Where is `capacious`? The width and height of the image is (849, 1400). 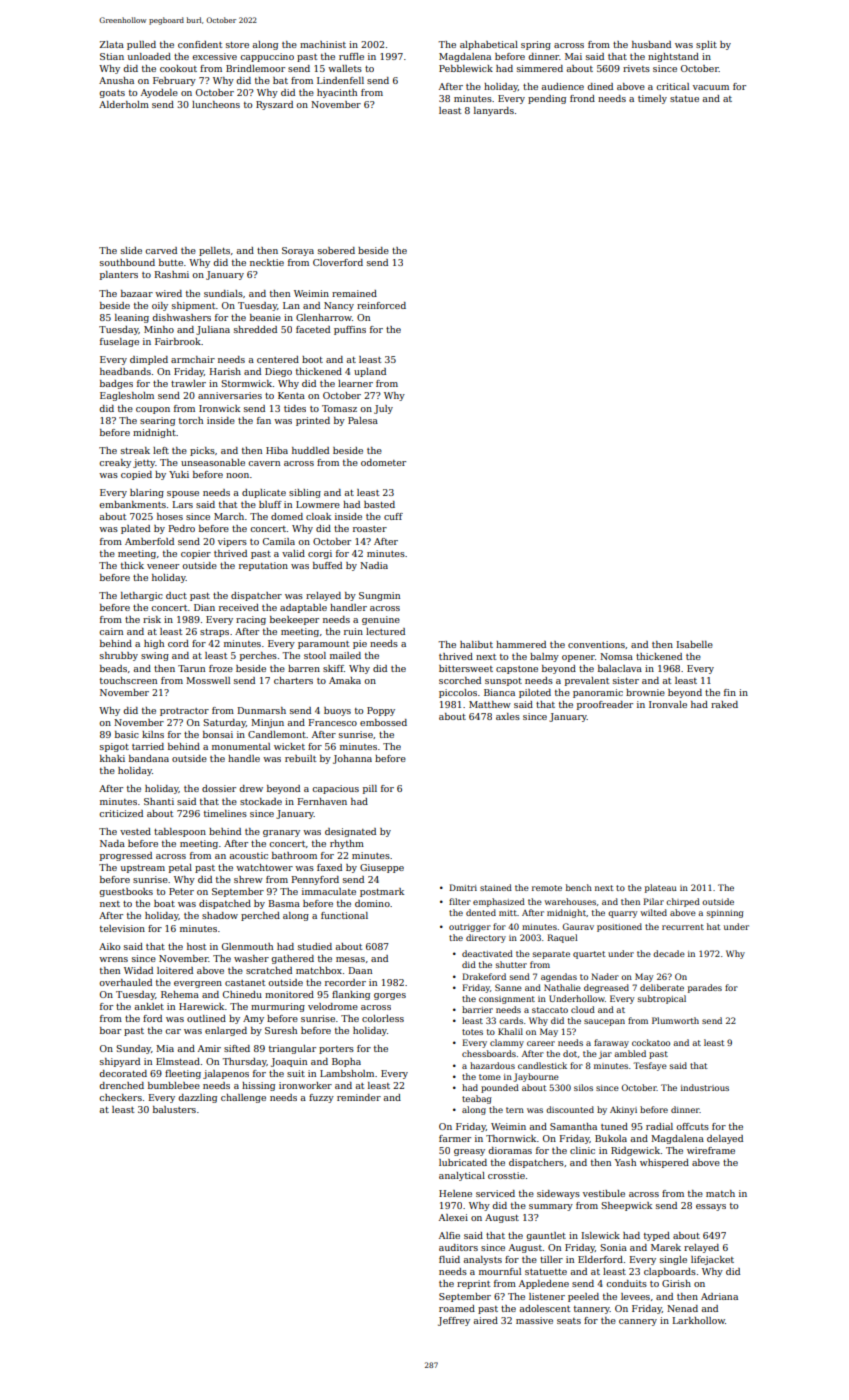
capacious is located at coordinates (335, 789).
